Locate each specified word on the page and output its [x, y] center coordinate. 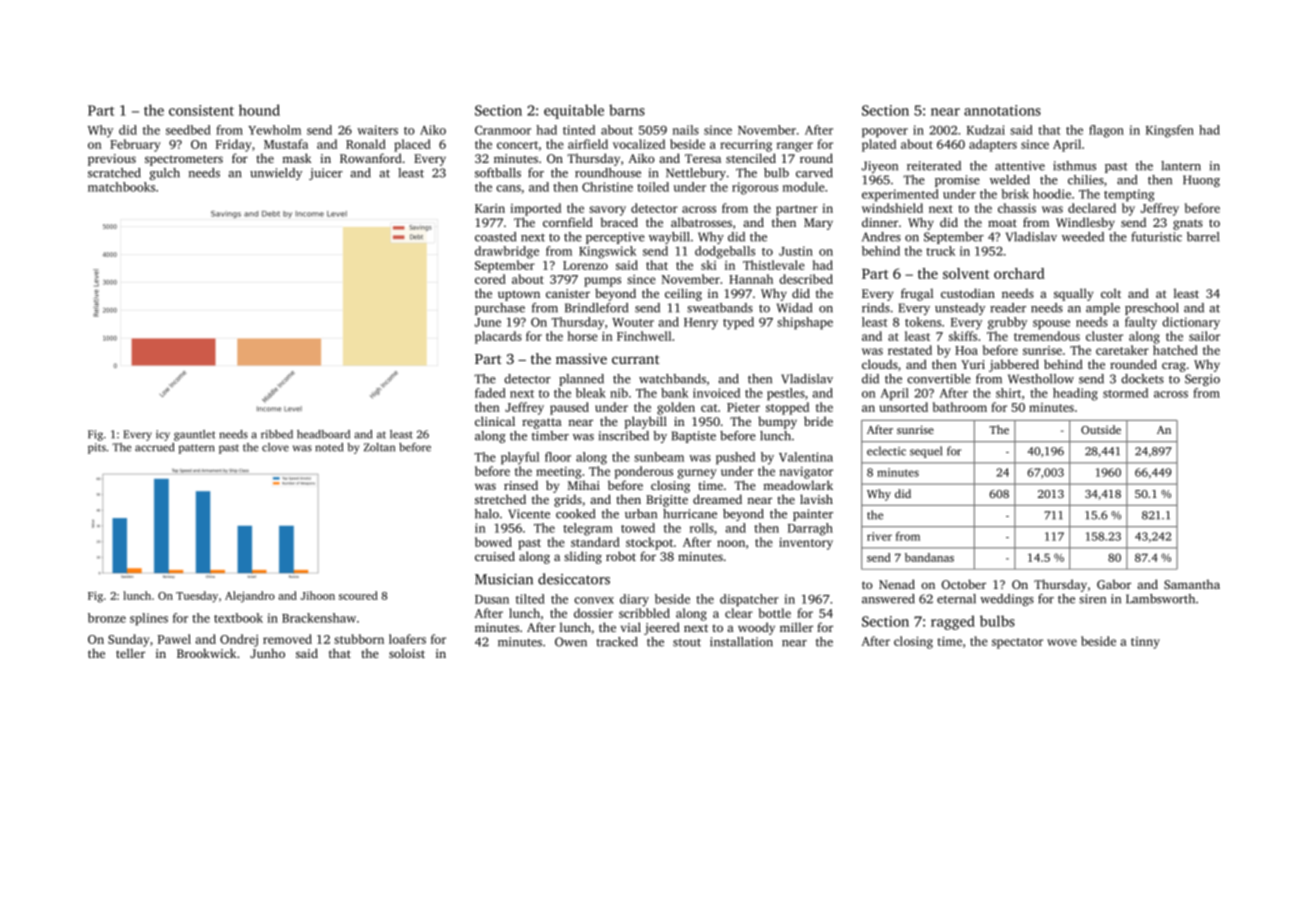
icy [163, 435]
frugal [917, 294]
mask [296, 158]
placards [498, 337]
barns [627, 110]
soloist [407, 653]
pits [97, 448]
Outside [1101, 429]
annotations [1002, 110]
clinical [495, 421]
